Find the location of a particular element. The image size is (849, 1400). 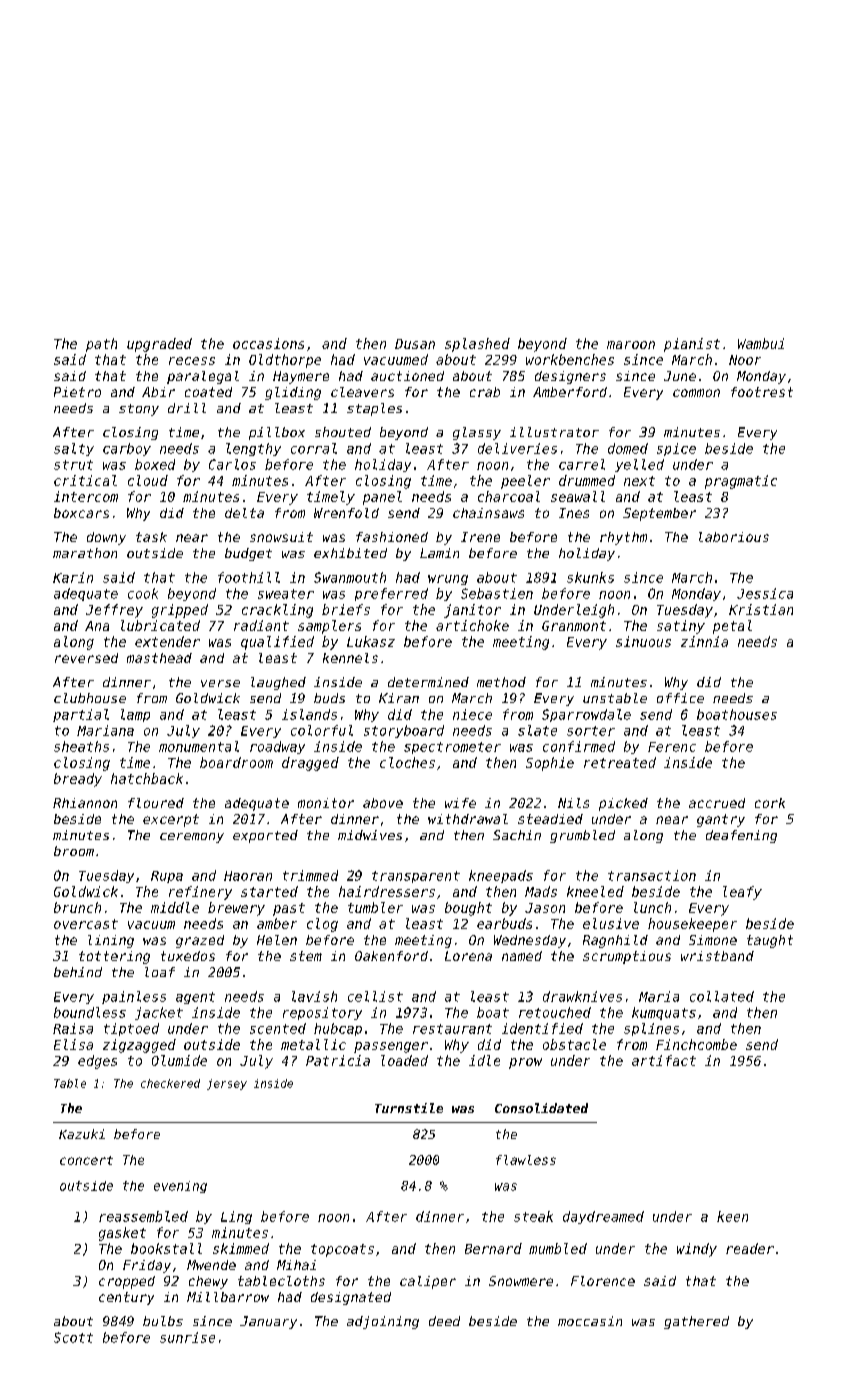

collated is located at coordinates (722, 996).
